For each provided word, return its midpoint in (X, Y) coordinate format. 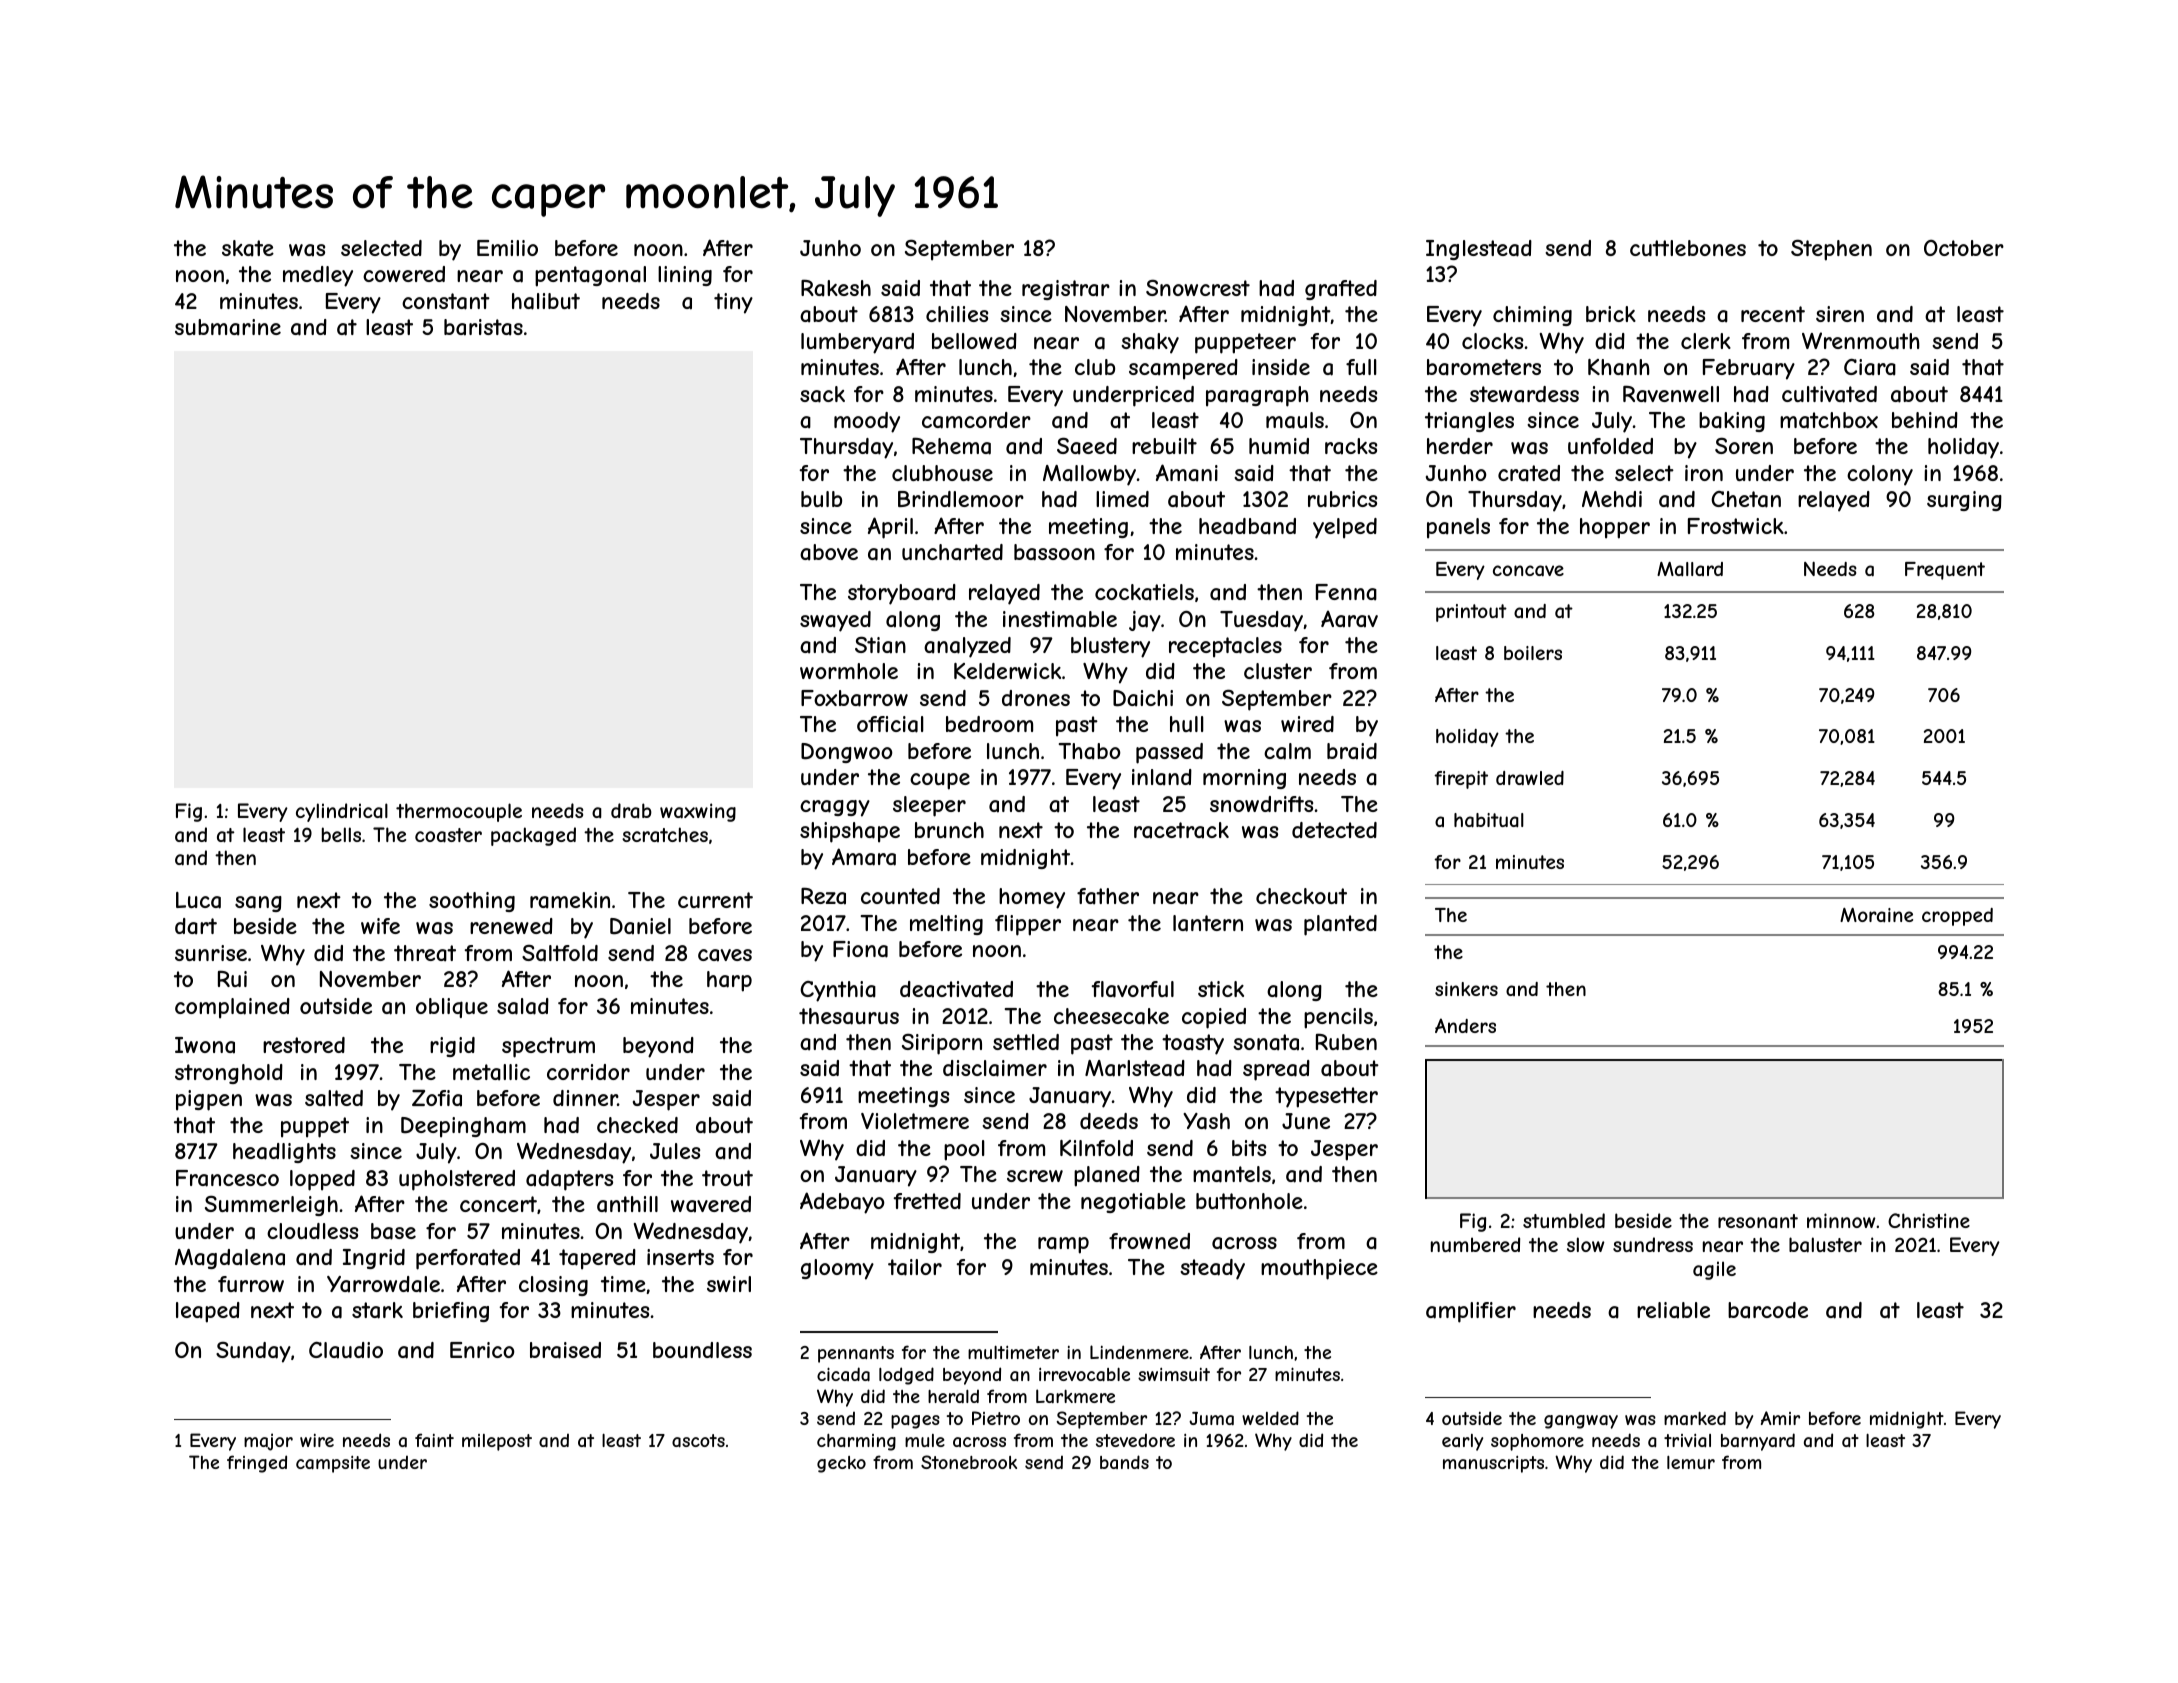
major (268, 1442)
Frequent (1945, 571)
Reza (823, 896)
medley (318, 276)
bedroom (989, 724)
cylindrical (342, 812)
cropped (1957, 917)
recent (1773, 314)
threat (425, 953)
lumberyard (857, 343)
